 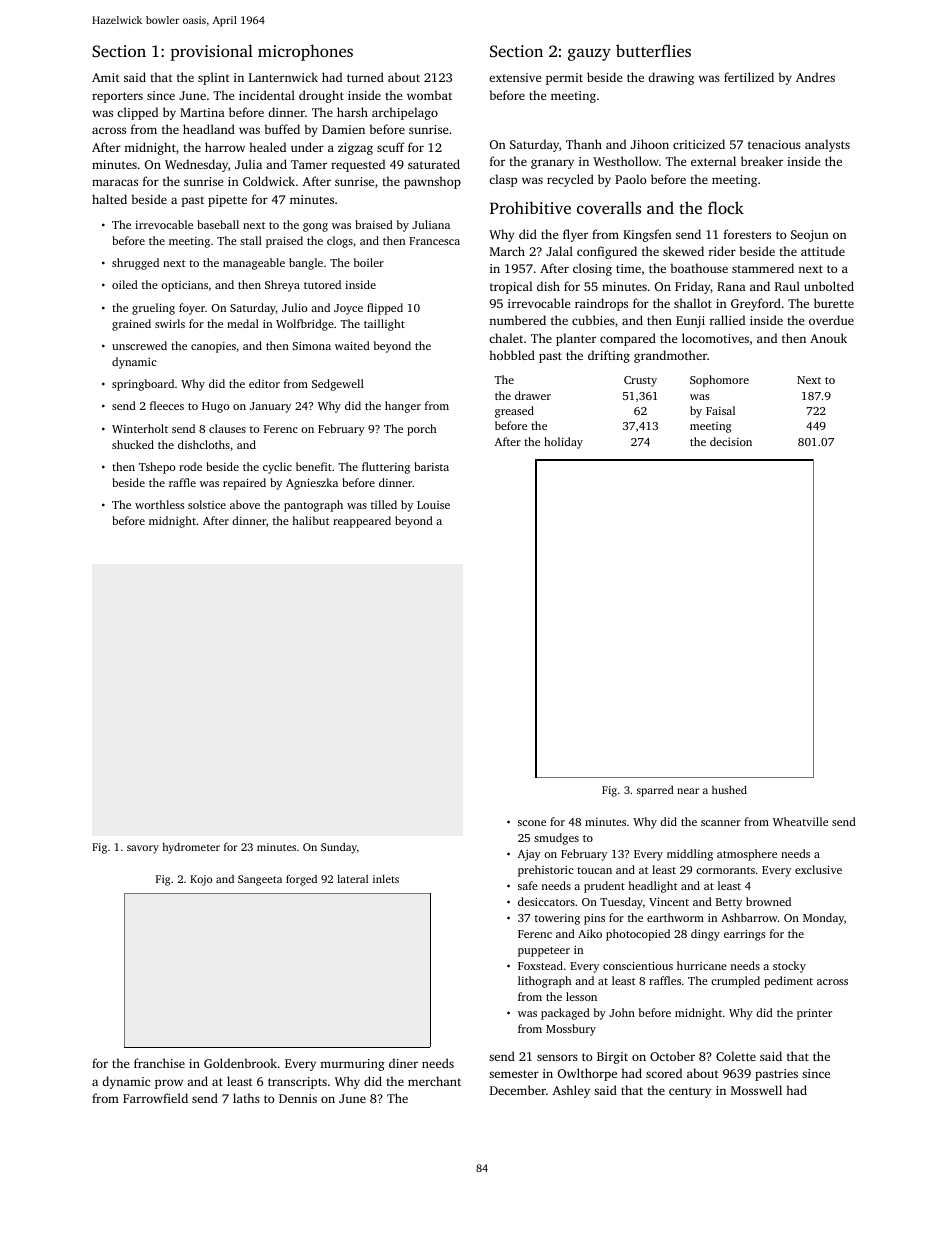 I want to click on solstice, so click(x=207, y=504).
